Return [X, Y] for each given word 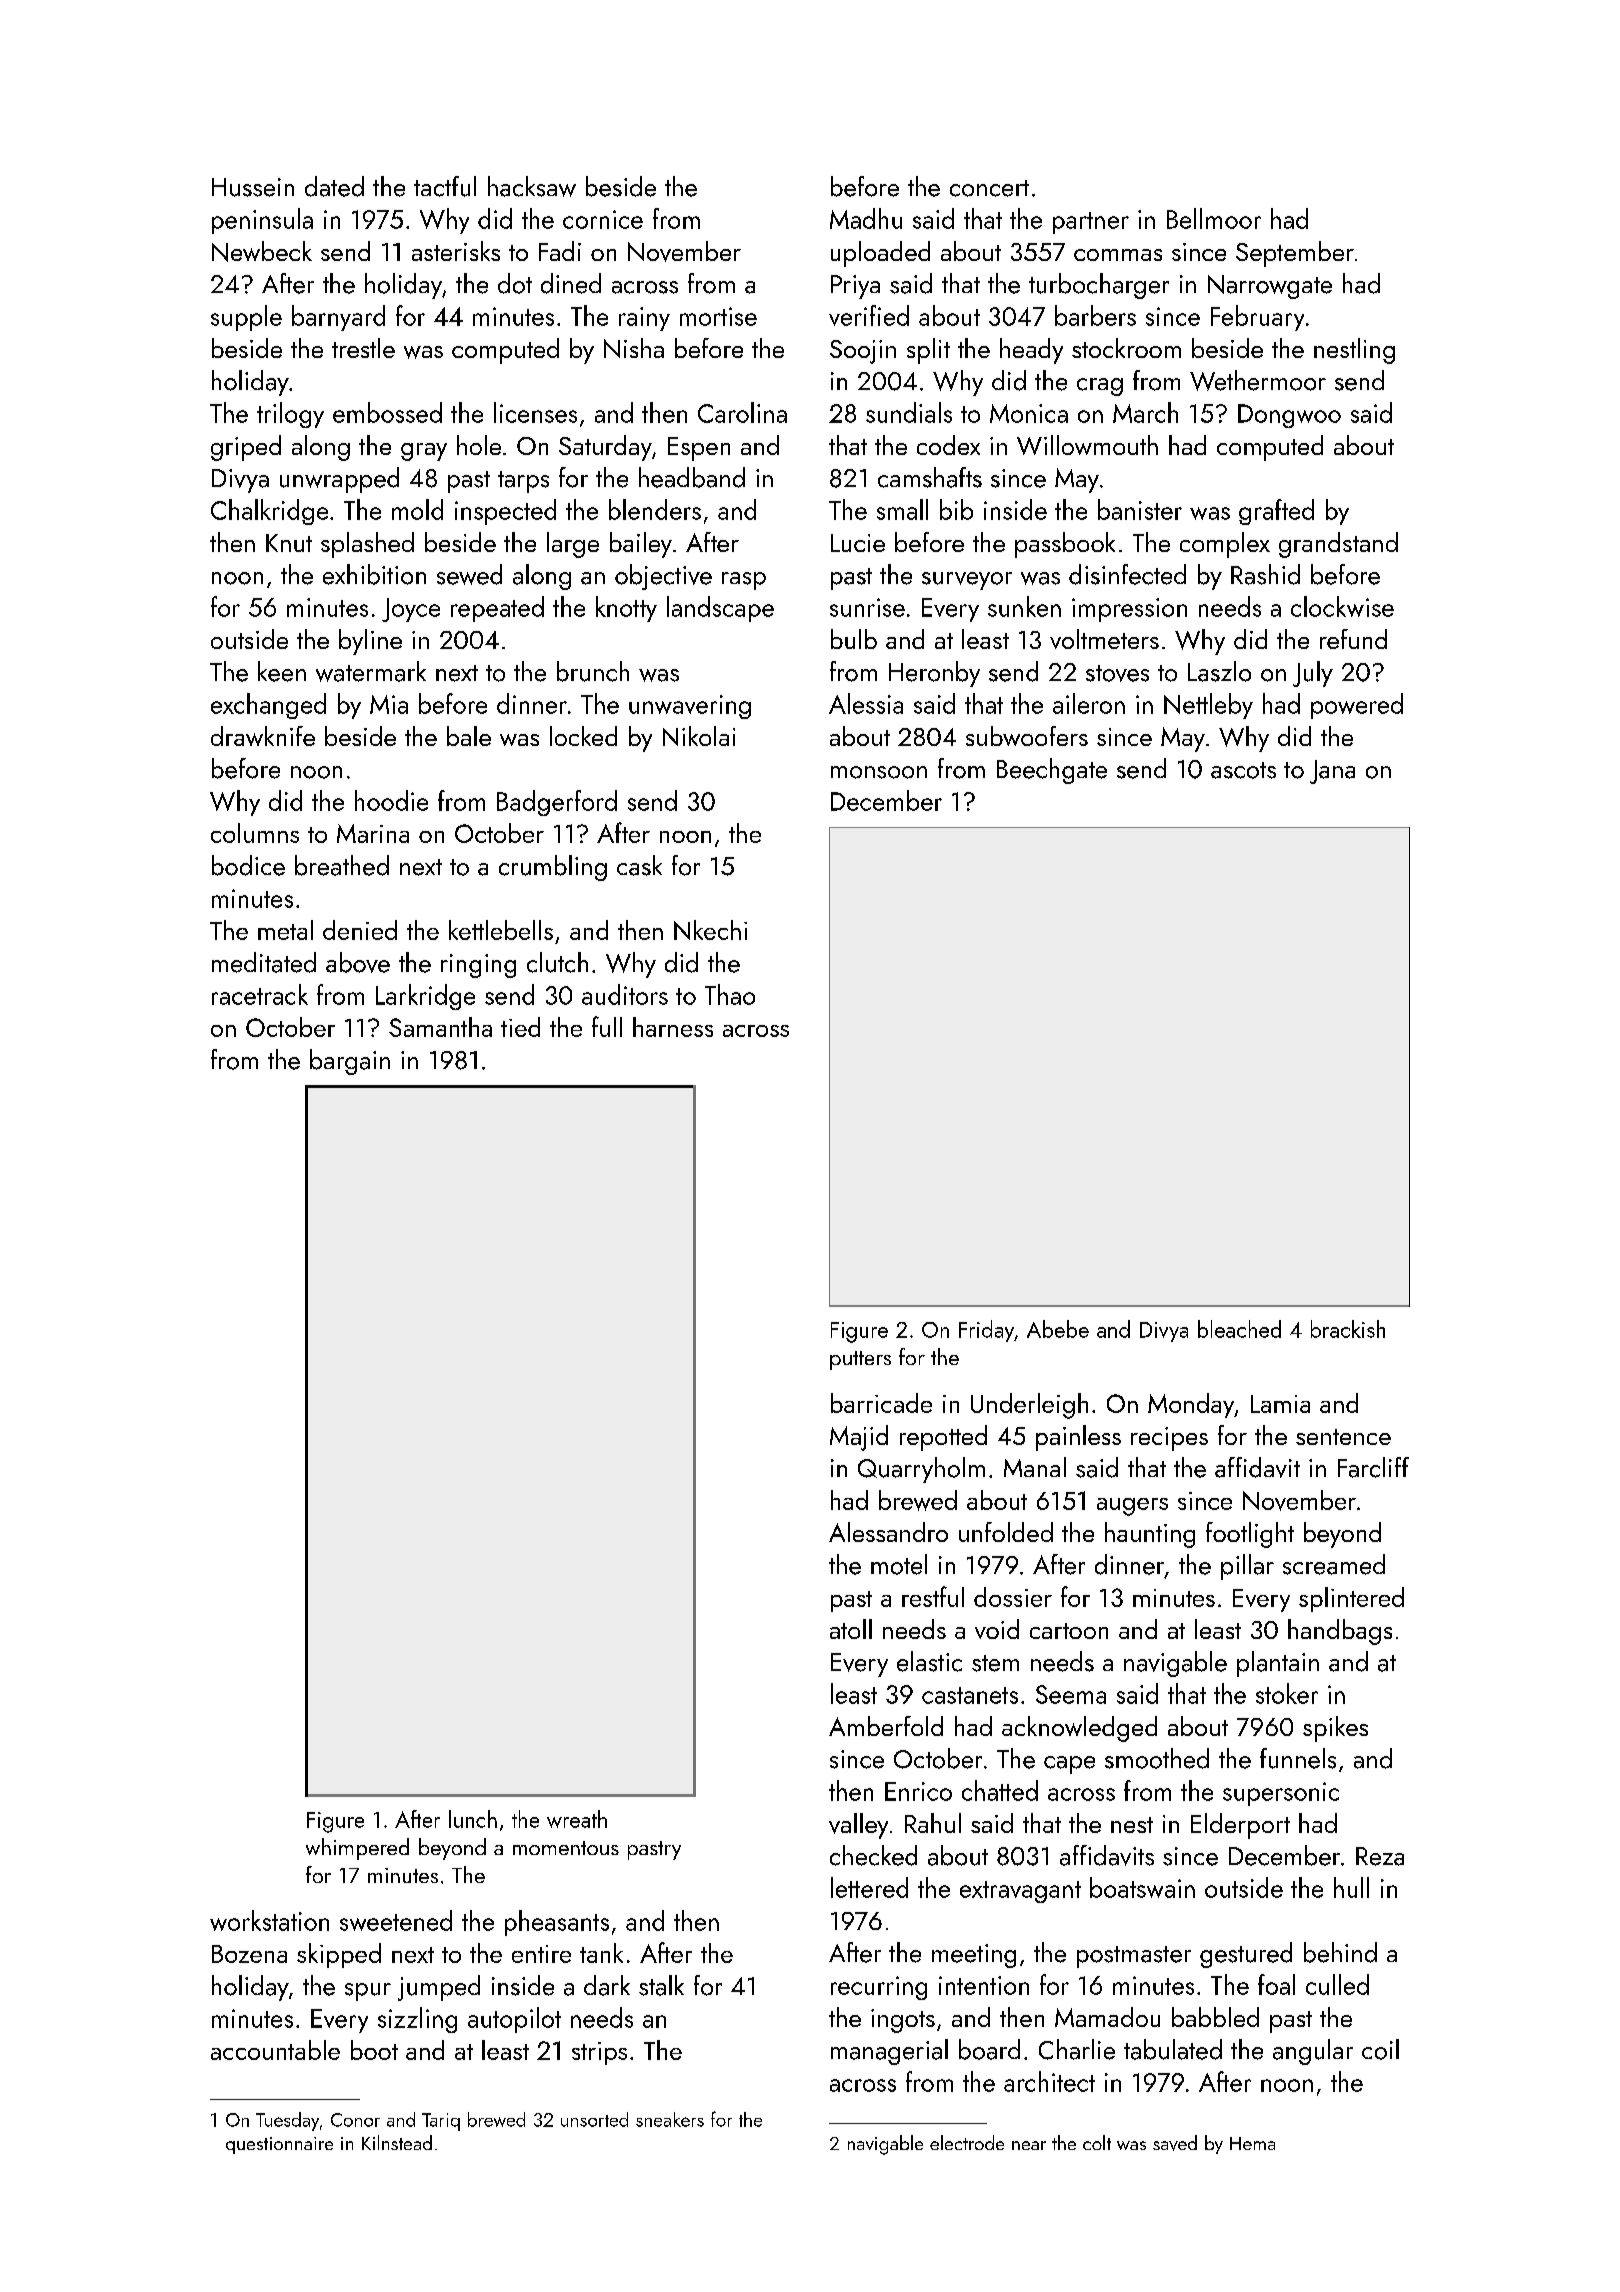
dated [334, 186]
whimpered [357, 1849]
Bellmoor [1214, 218]
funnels [1298, 1758]
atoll [851, 1629]
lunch [473, 1819]
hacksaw [532, 186]
